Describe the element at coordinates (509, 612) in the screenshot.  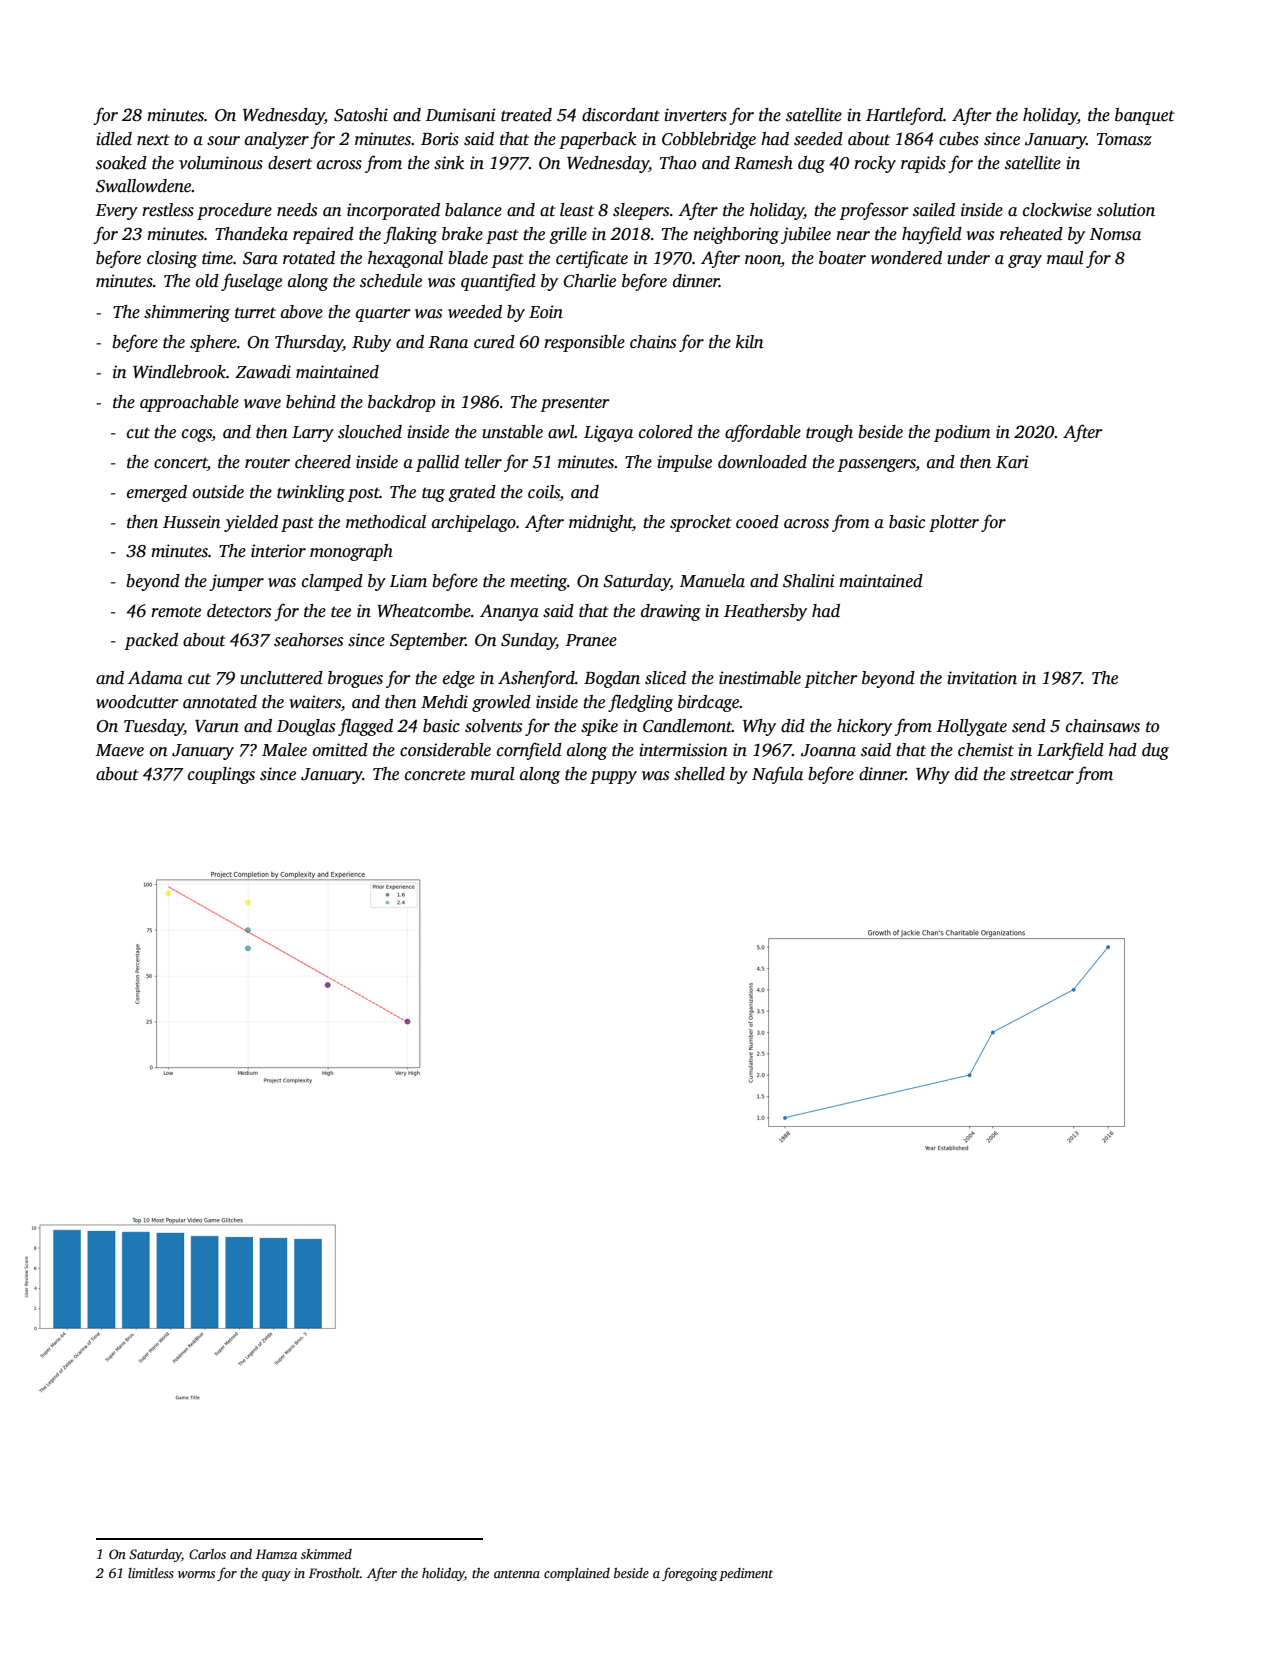
I see `Ananya` at that location.
